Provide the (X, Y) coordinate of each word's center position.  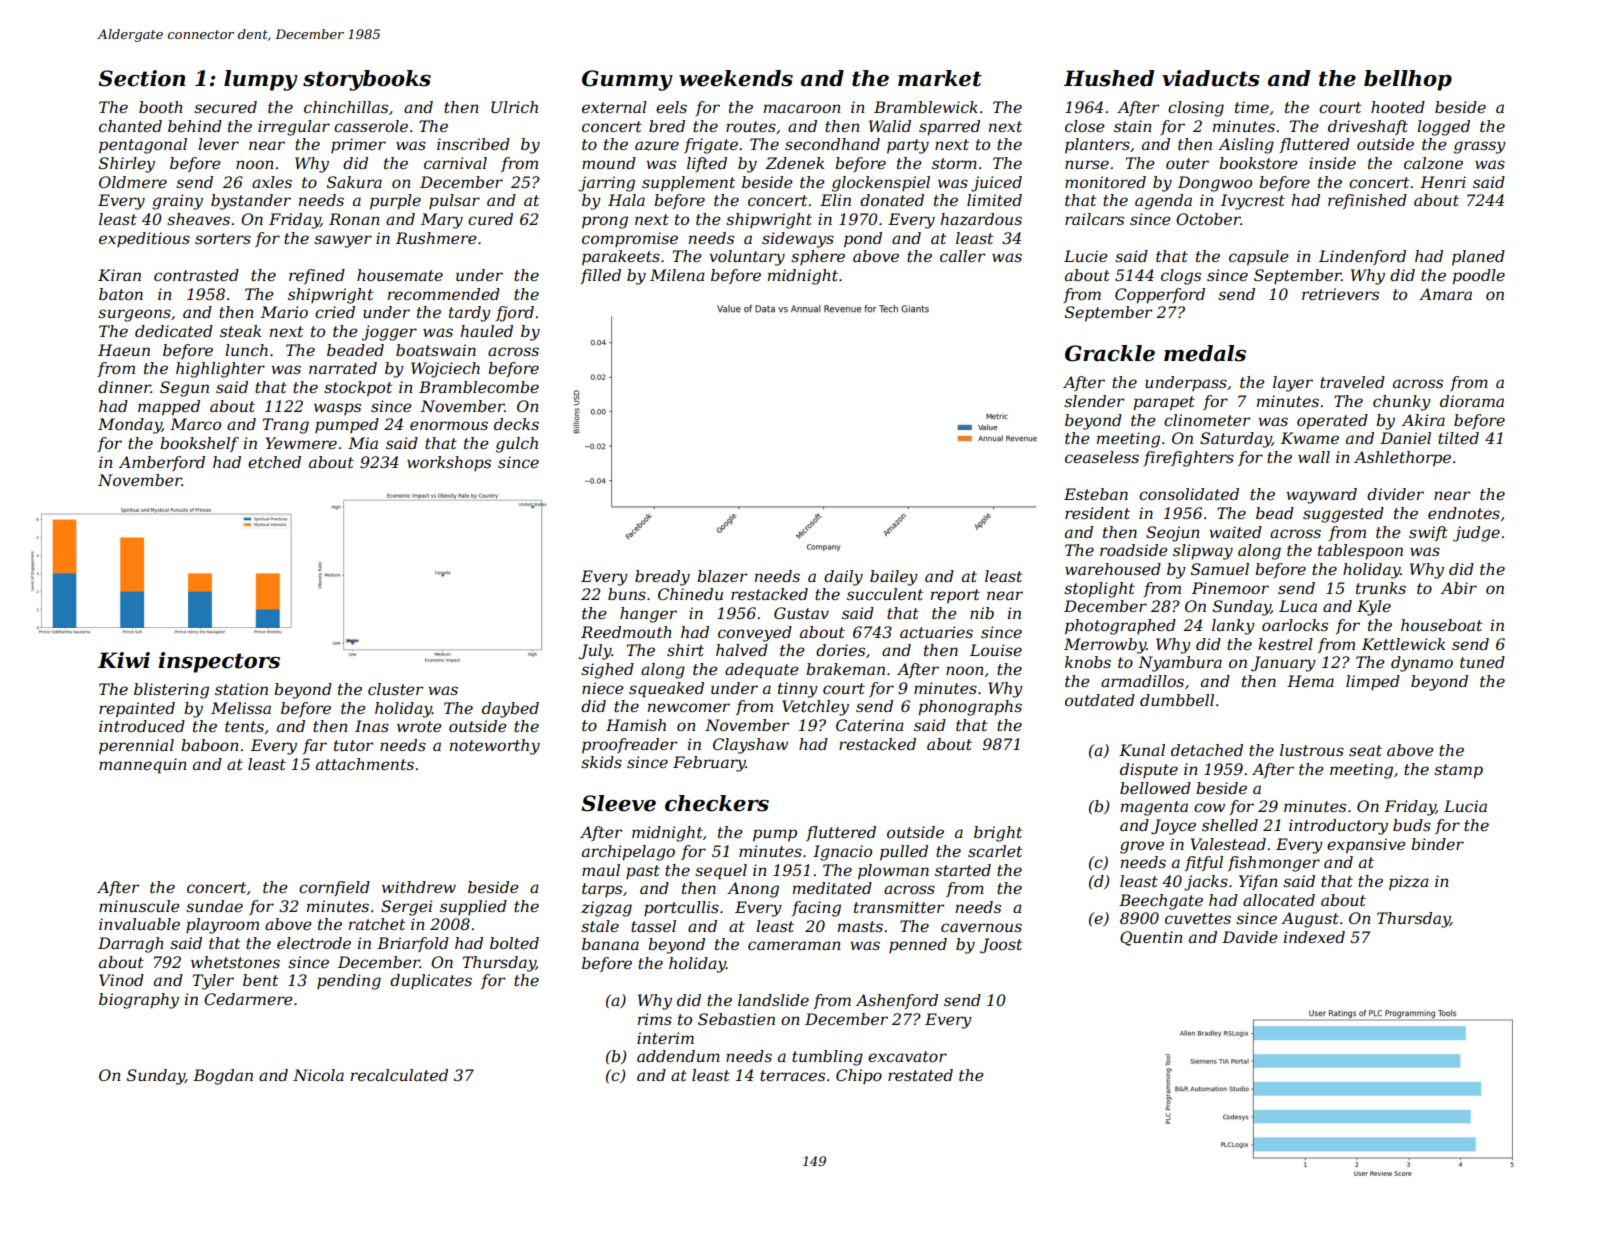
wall (1314, 457)
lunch (246, 350)
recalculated (399, 1075)
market (940, 78)
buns (627, 594)
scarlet (995, 851)
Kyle (1374, 608)
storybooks (367, 80)
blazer (722, 576)
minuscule (139, 906)
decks (516, 424)
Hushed (1109, 78)
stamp (1458, 771)
